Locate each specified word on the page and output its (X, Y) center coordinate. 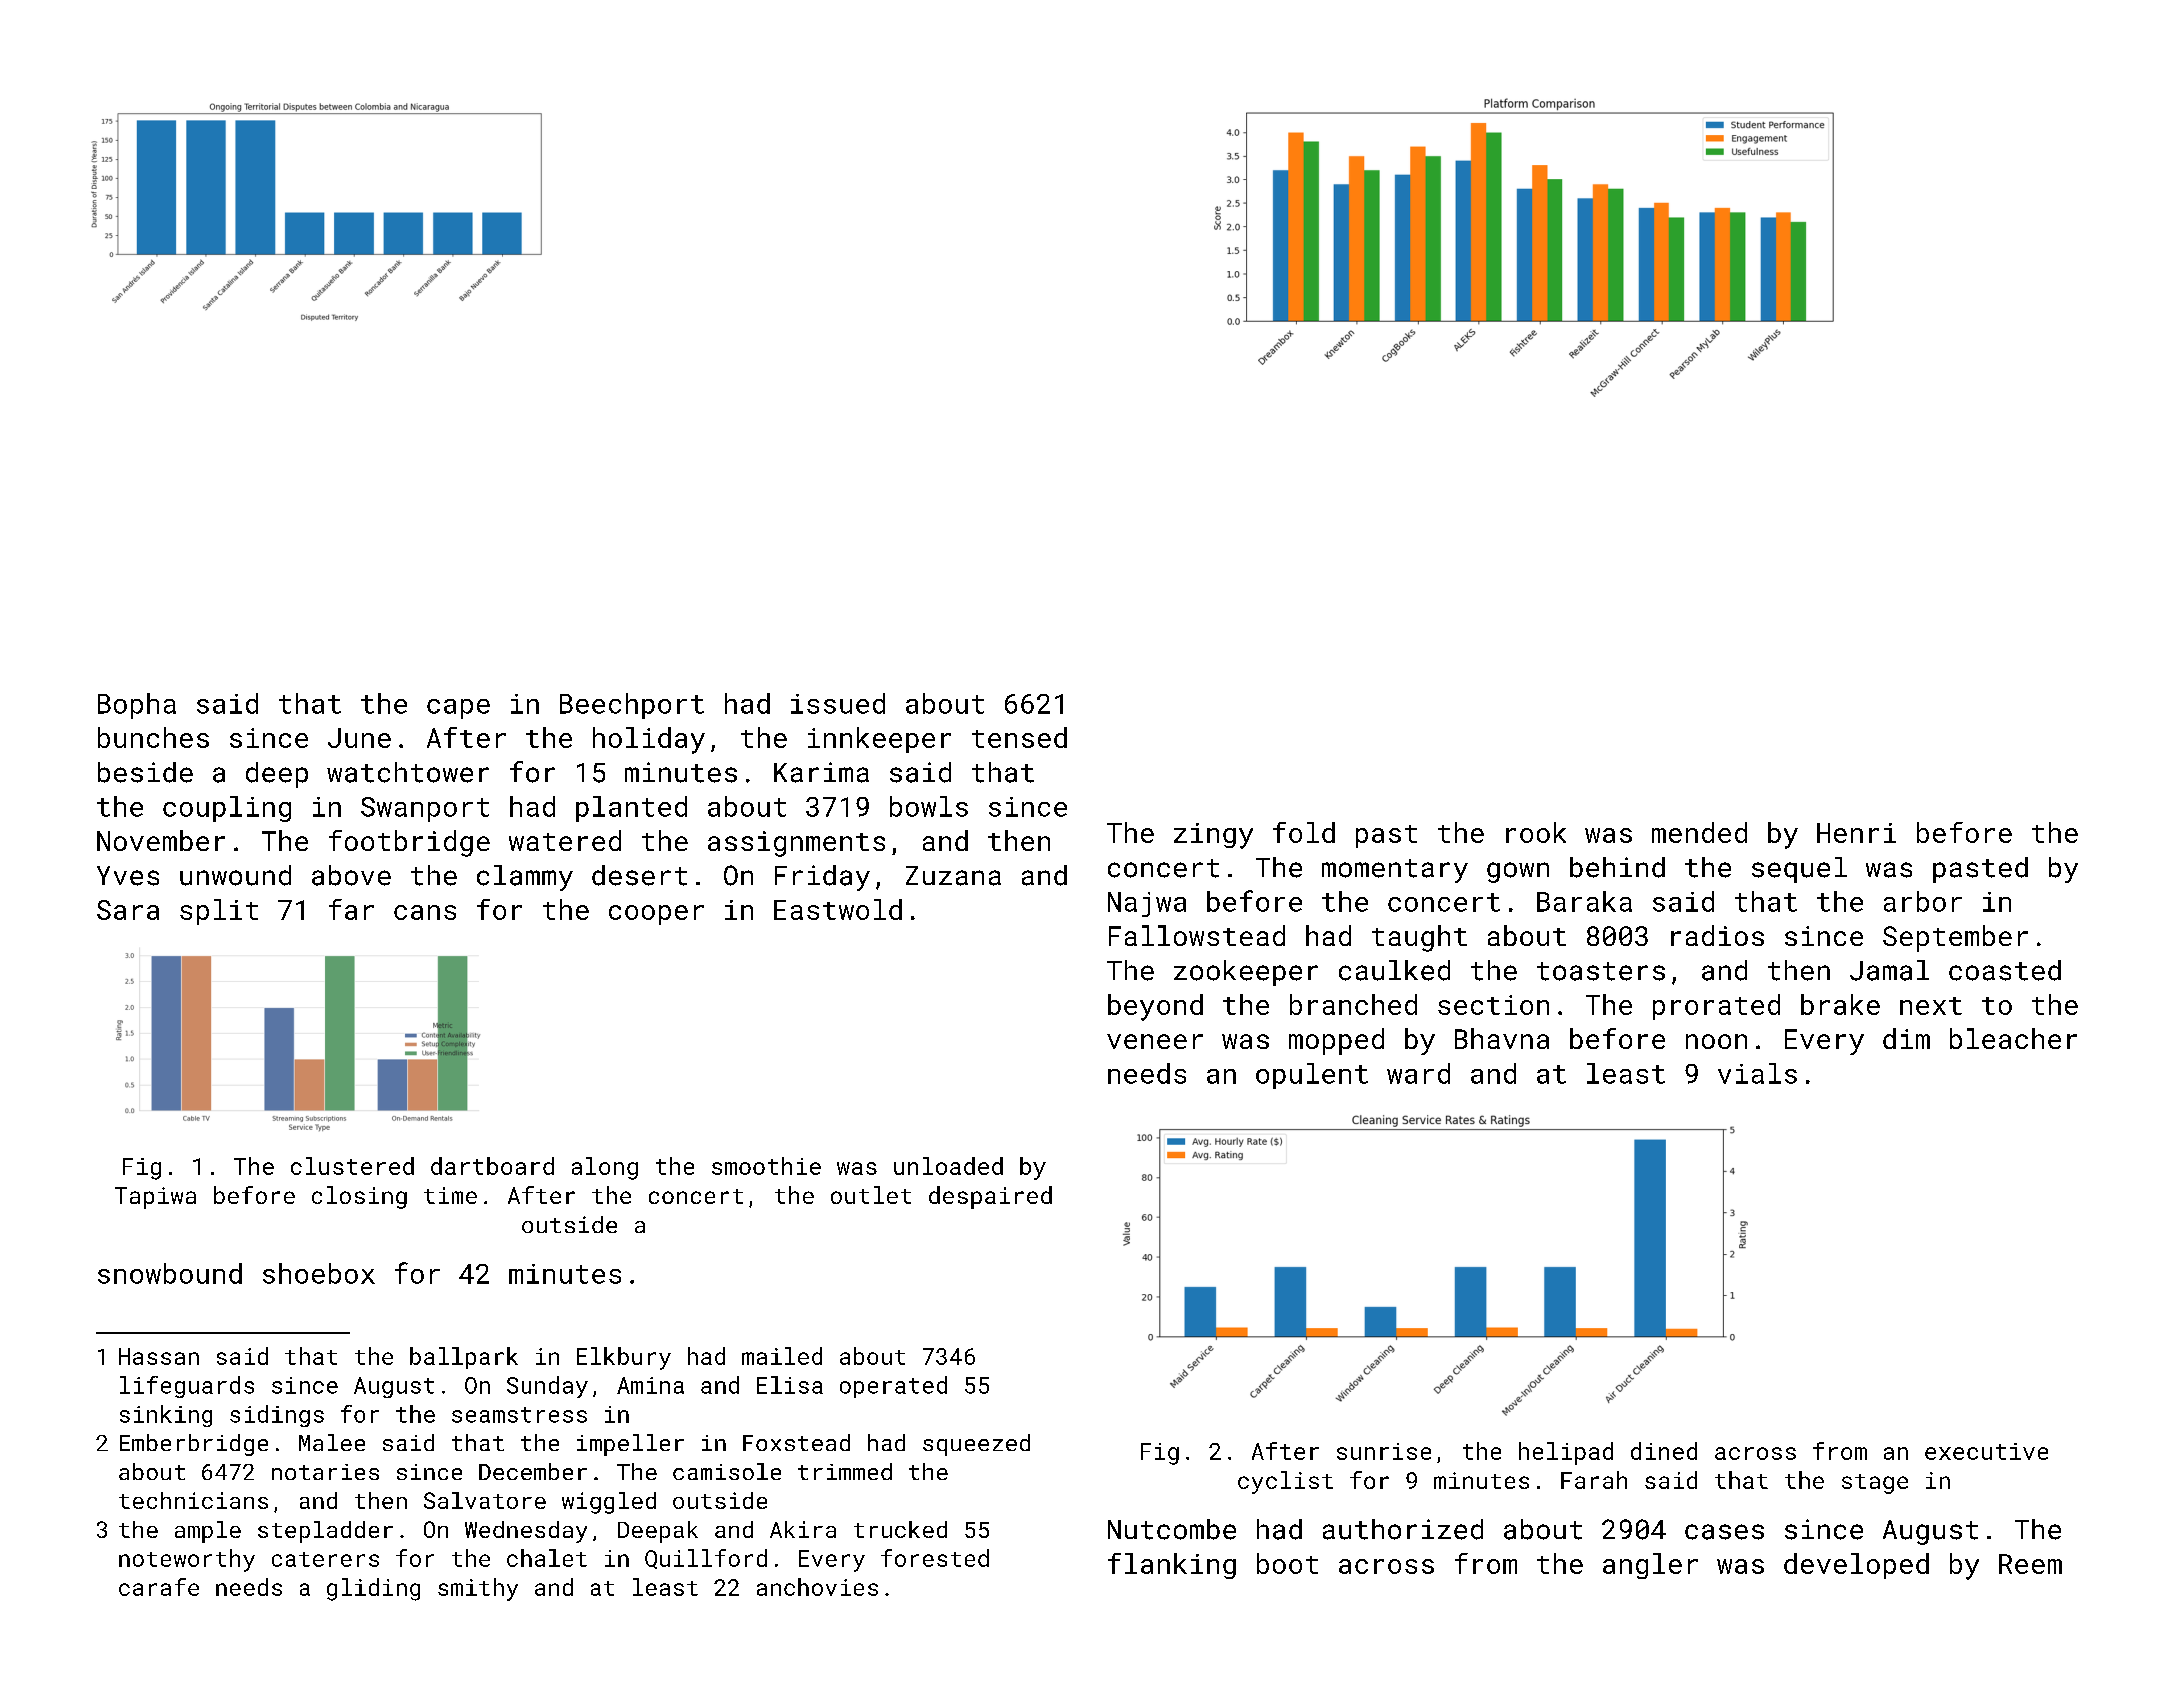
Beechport (632, 706)
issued (838, 703)
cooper (656, 915)
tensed (1019, 737)
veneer (1155, 1041)
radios (1717, 935)
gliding (373, 1589)
